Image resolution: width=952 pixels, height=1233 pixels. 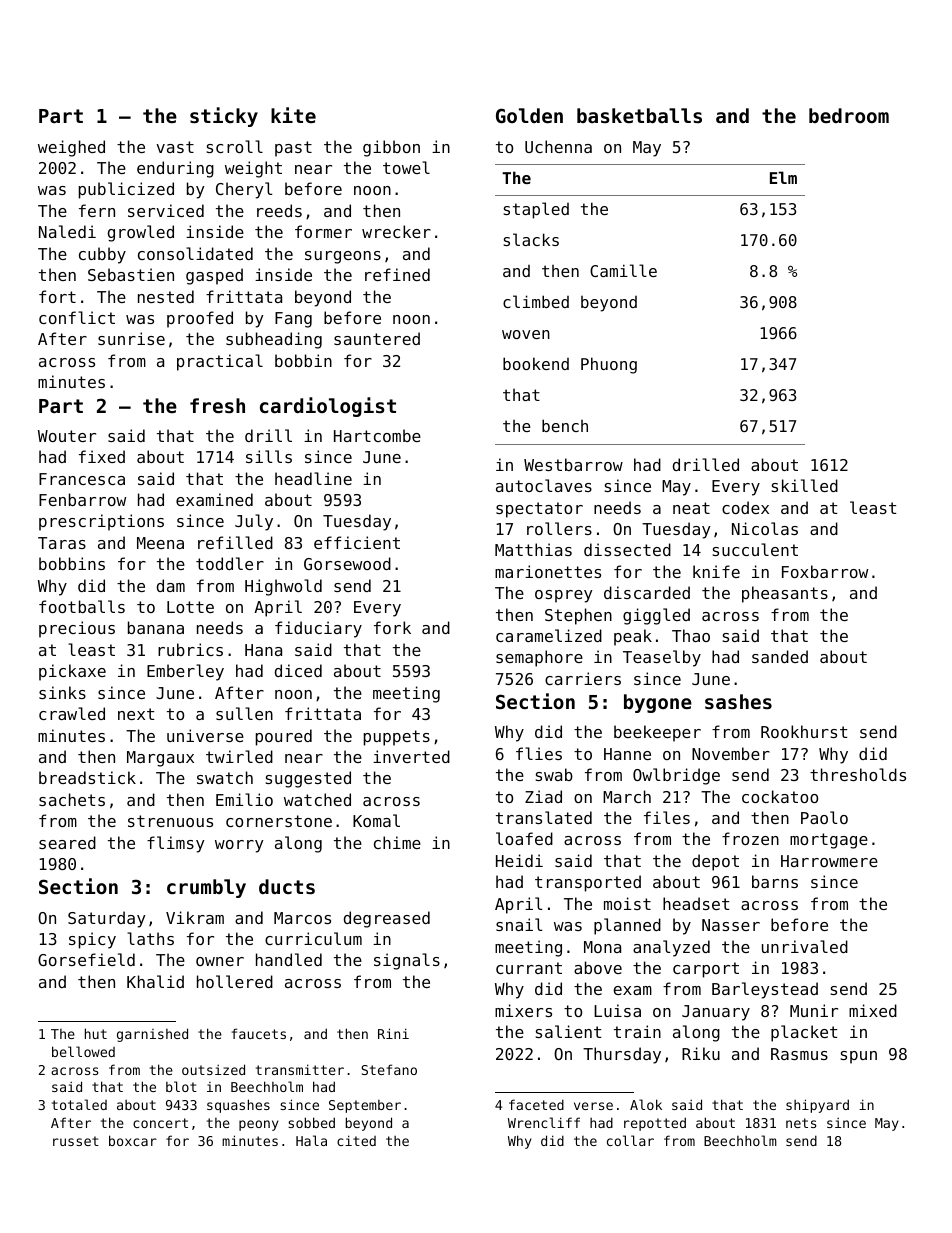 I want to click on russet, so click(x=76, y=1141).
